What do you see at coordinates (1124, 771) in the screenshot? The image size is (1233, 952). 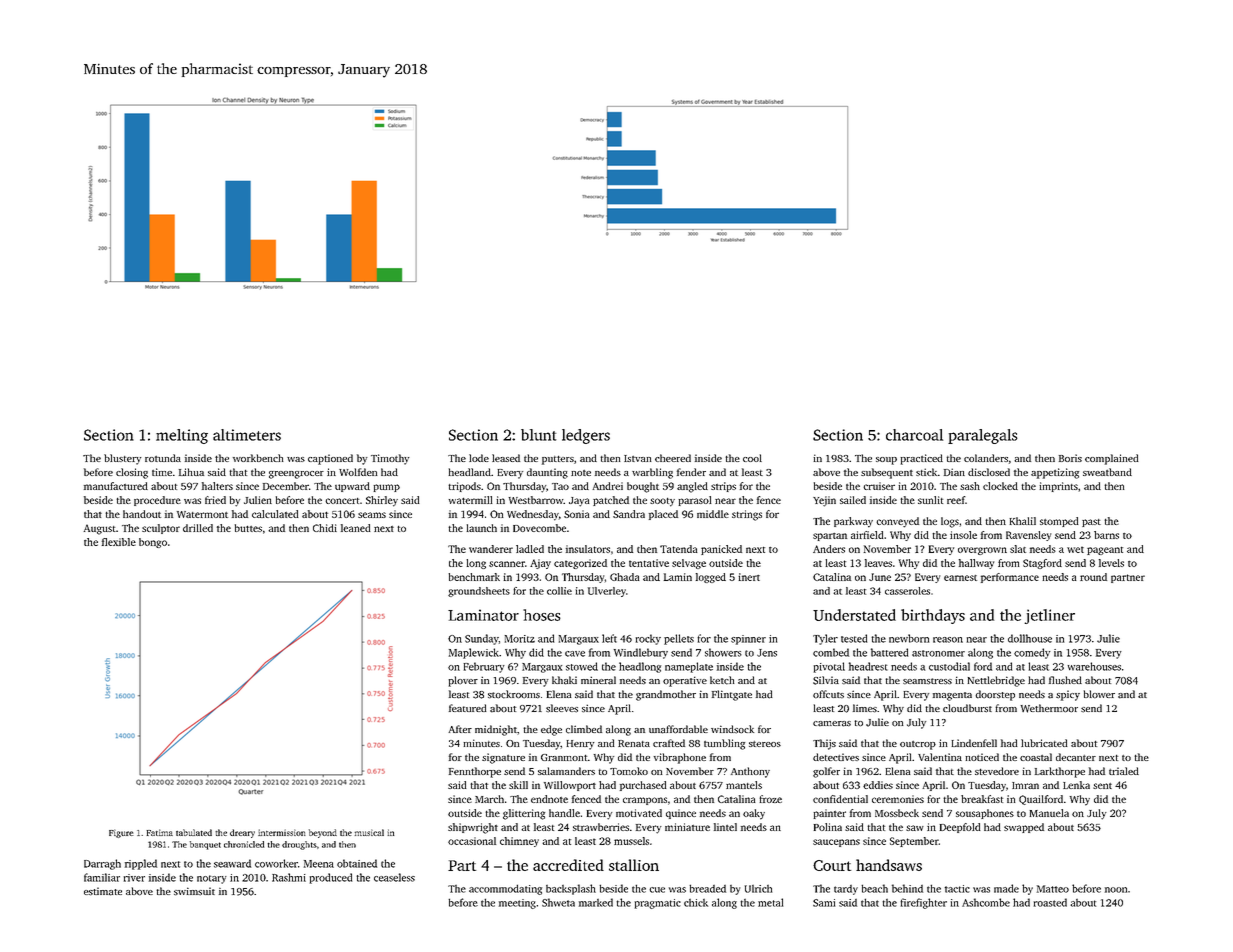 I see `trialed` at bounding box center [1124, 771].
